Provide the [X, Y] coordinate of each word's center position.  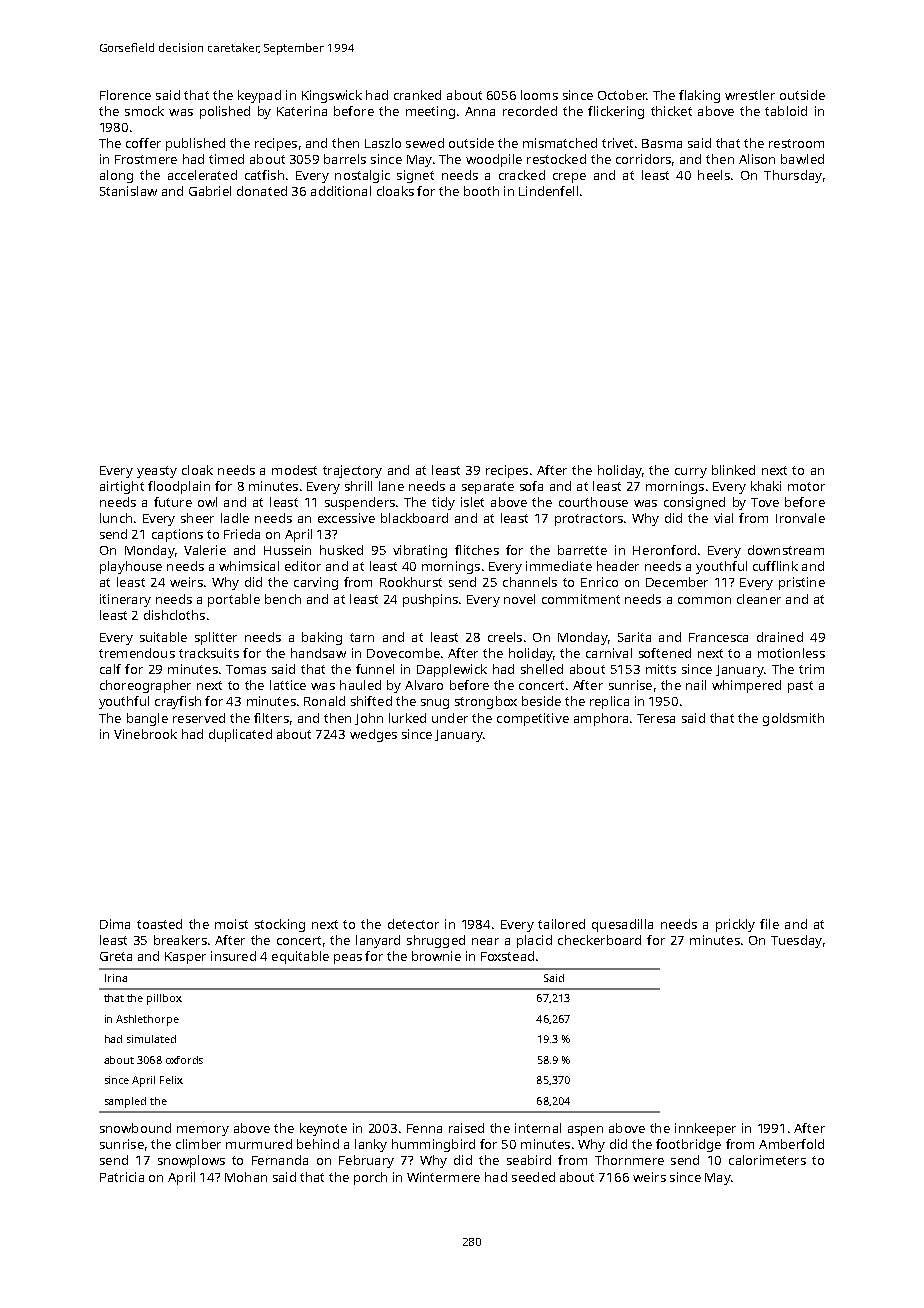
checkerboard [599, 940]
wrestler [750, 95]
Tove [765, 502]
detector [413, 924]
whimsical [249, 566]
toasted [159, 924]
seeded [533, 1177]
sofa [531, 486]
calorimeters [767, 1160]
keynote [323, 1129]
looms [539, 95]
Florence [125, 95]
